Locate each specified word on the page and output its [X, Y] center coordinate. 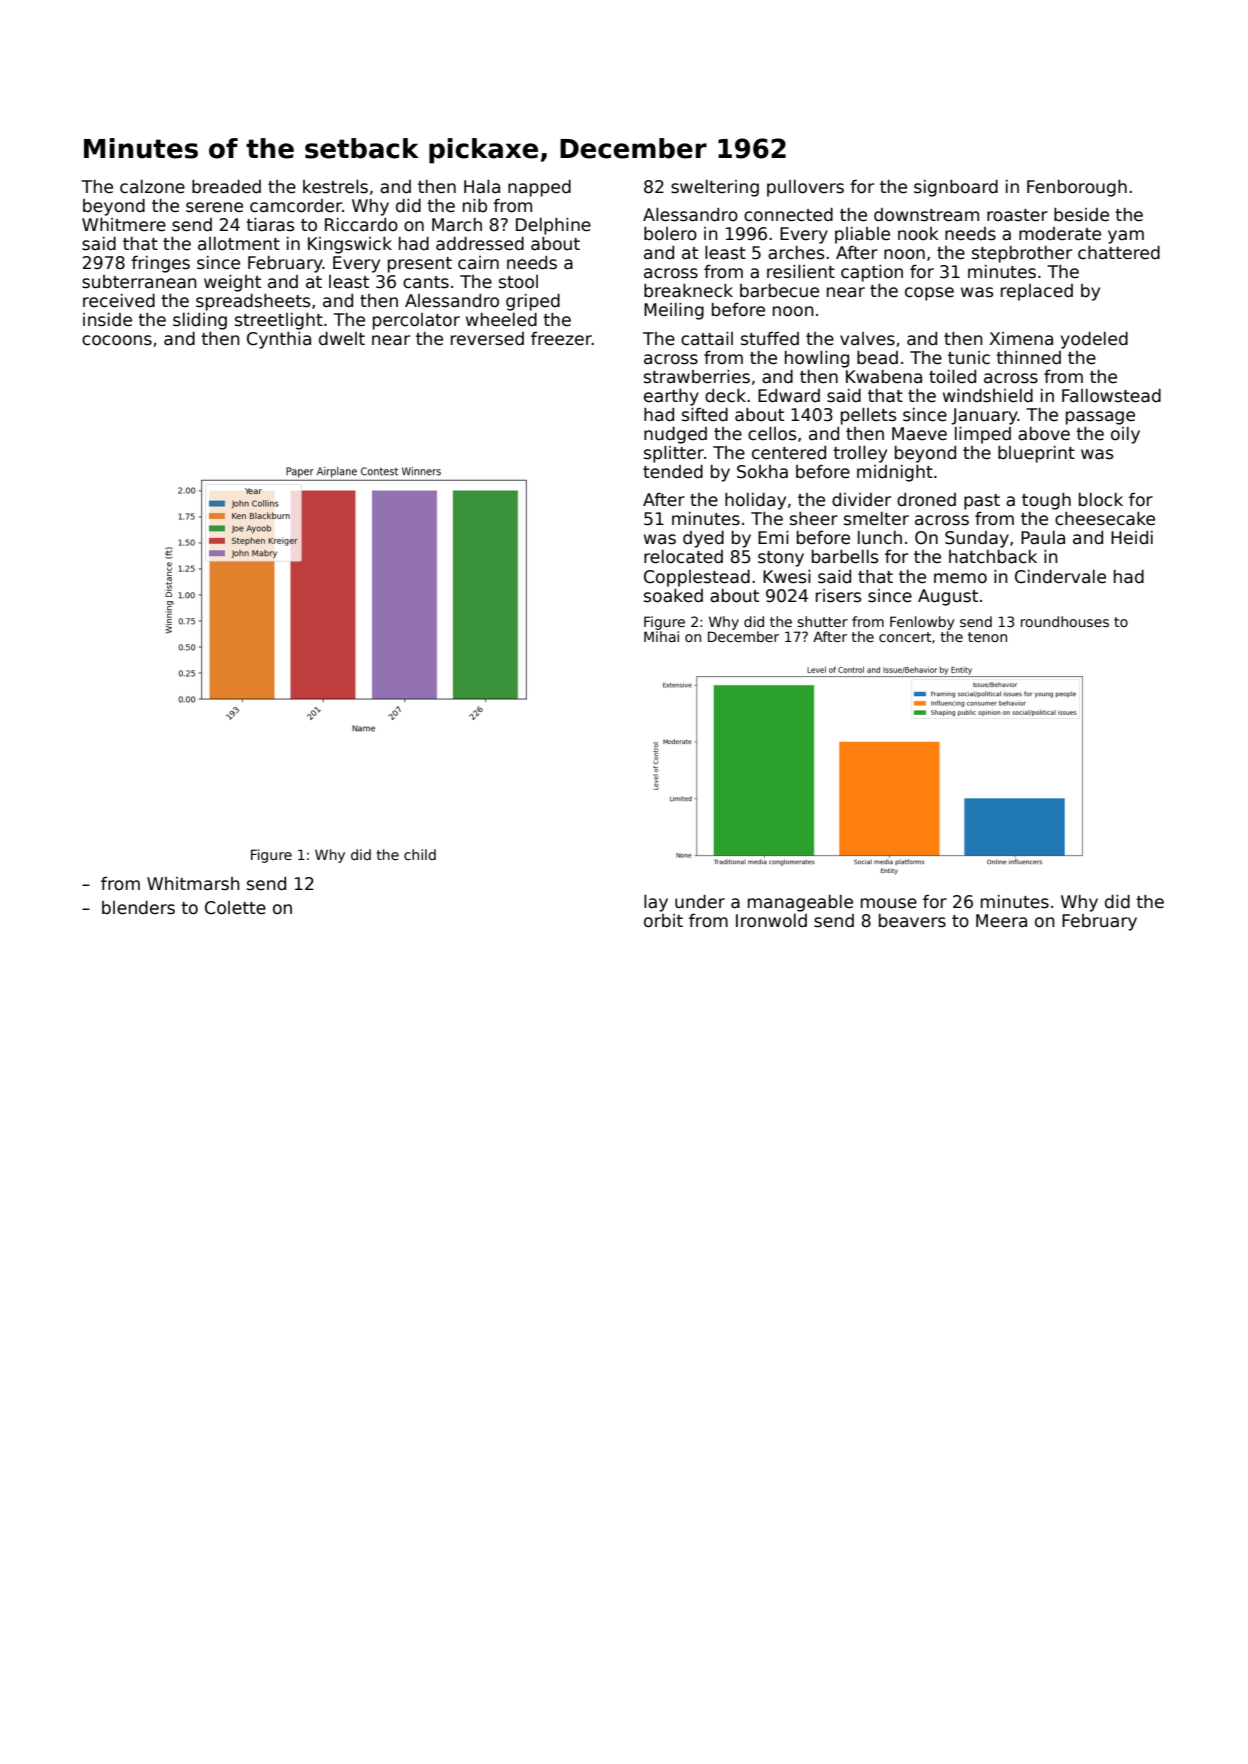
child [420, 854]
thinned [1028, 358]
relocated [683, 557]
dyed [703, 539]
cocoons [117, 340]
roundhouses [1065, 621]
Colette [235, 908]
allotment [239, 244]
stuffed [770, 339]
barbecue [779, 291]
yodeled [1094, 340]
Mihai [661, 636]
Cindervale [1060, 577]
